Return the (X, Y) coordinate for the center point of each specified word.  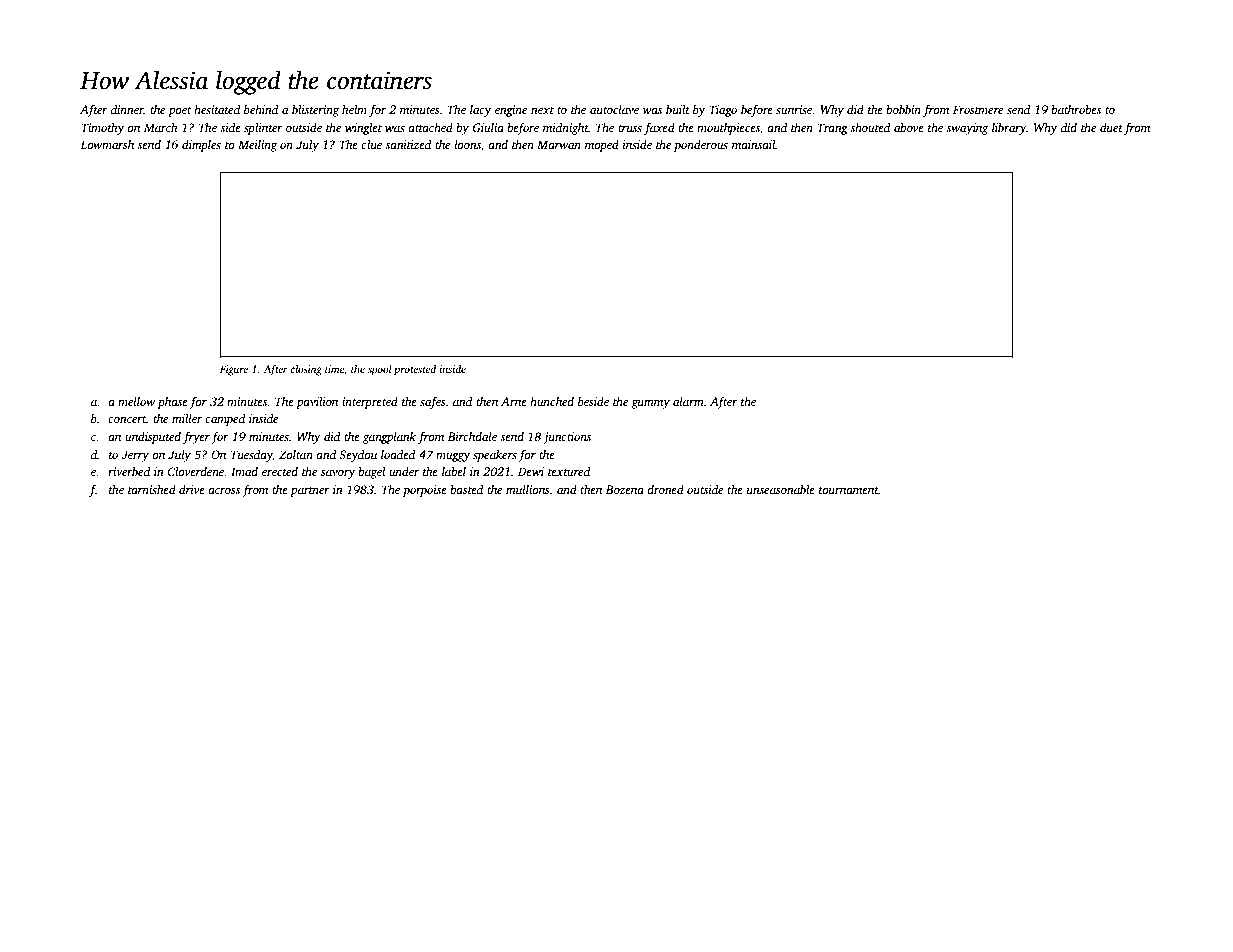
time (334, 369)
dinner (127, 110)
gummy (650, 404)
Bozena (625, 489)
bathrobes (1076, 109)
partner (310, 492)
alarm (688, 401)
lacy (480, 111)
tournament (849, 490)
